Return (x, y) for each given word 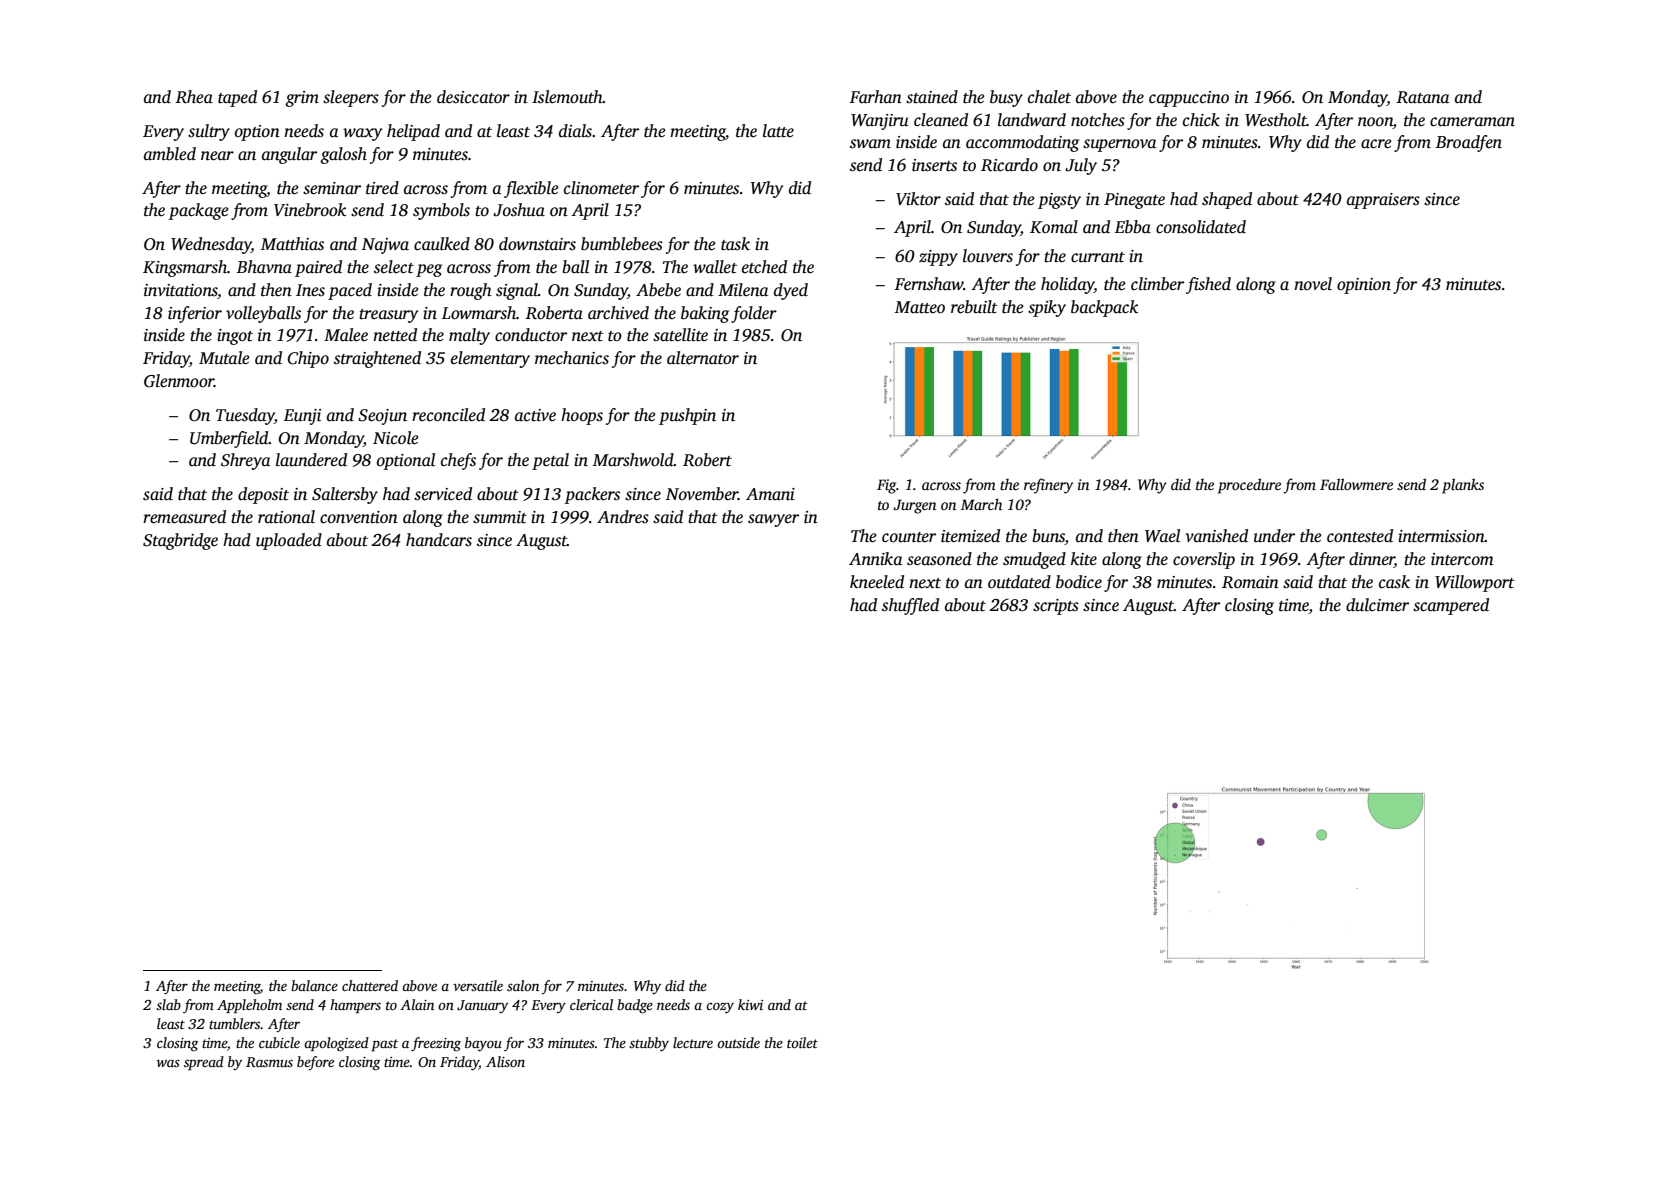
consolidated (1201, 227)
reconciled (448, 415)
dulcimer (1377, 605)
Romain (1250, 582)
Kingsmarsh (185, 268)
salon (523, 985)
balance (314, 985)
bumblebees (622, 244)
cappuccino (1189, 99)
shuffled (910, 606)
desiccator (473, 97)
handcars (439, 540)
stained (932, 97)
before (315, 1063)
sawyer (773, 520)
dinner (1372, 560)
